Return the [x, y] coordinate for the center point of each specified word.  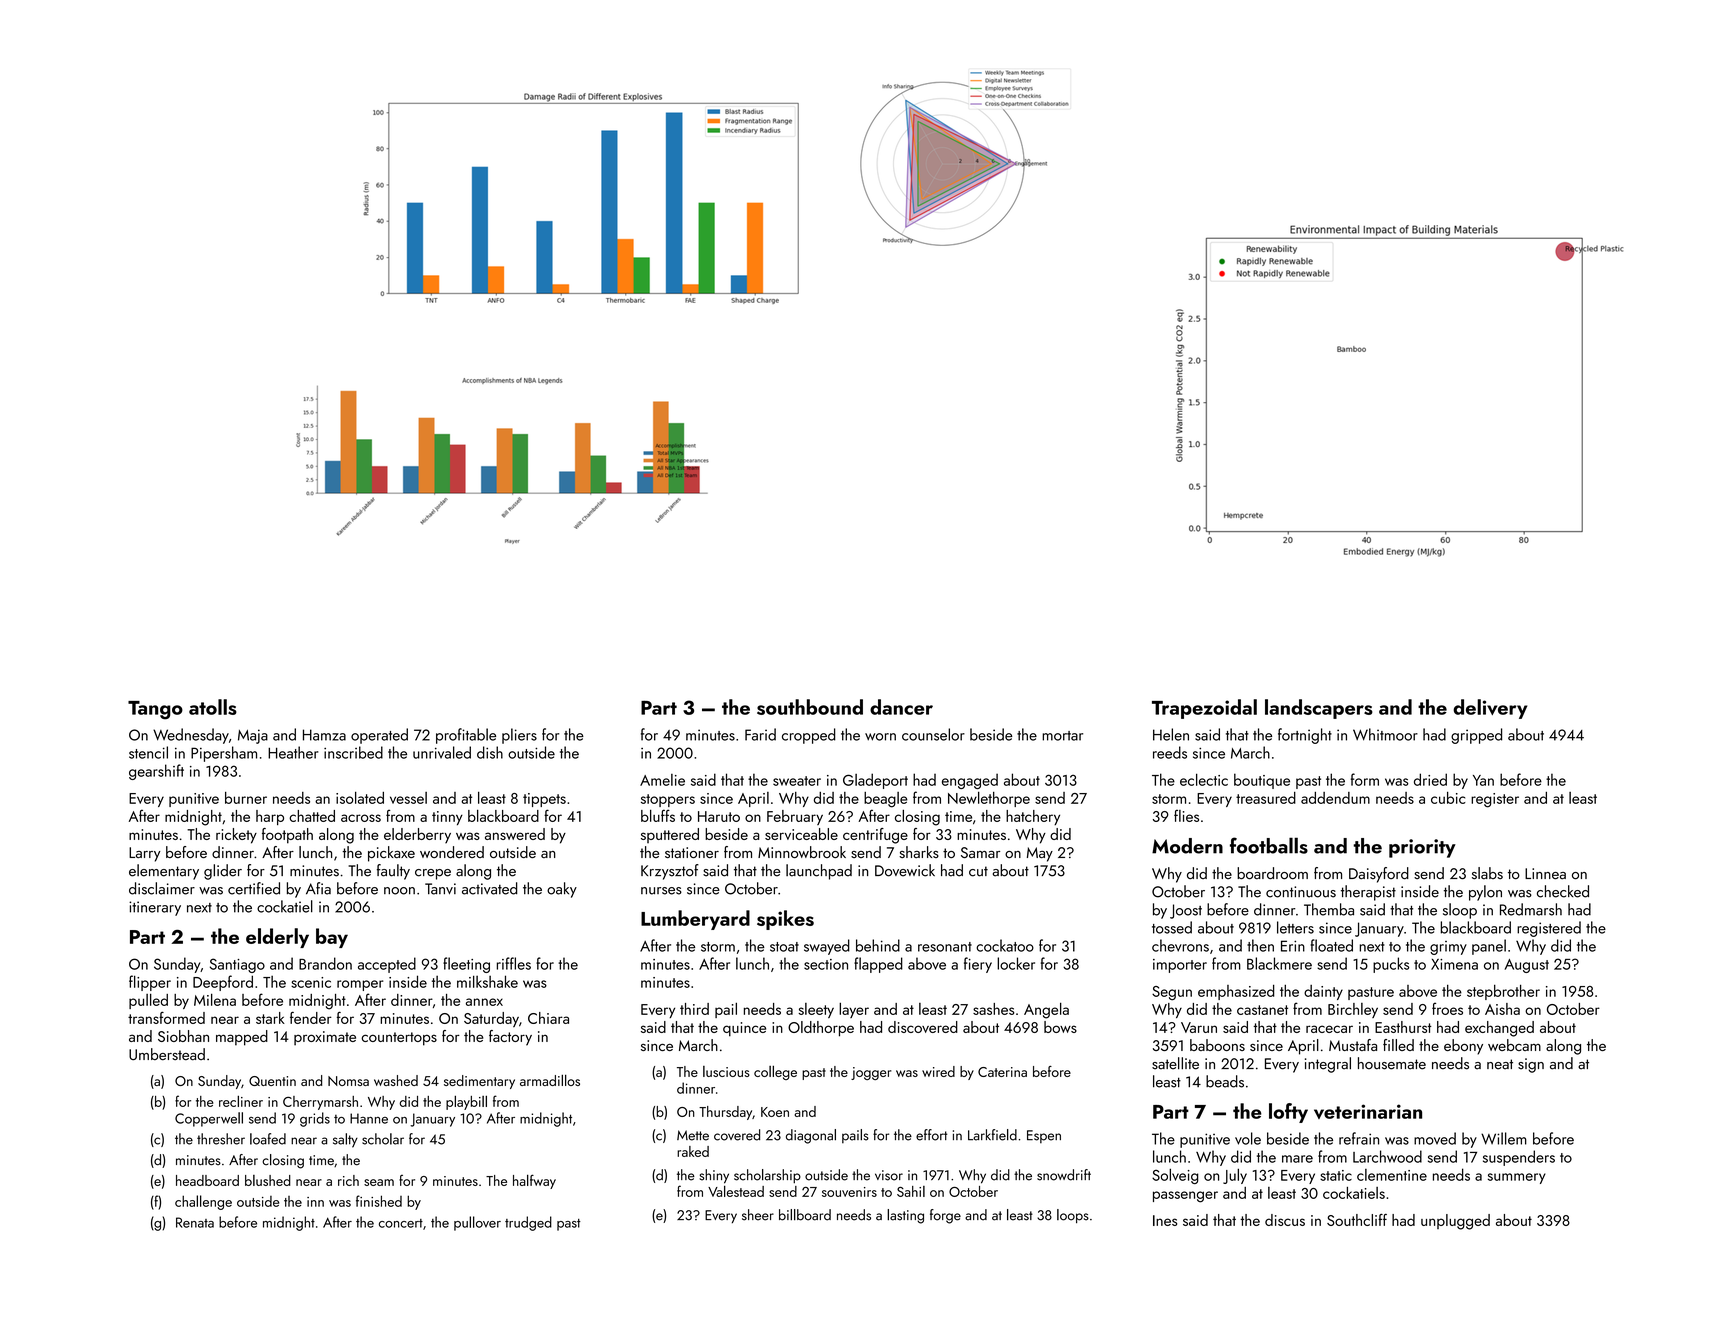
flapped [878, 965]
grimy [1448, 948]
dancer [901, 707]
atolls [213, 707]
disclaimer [162, 888]
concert [401, 1223]
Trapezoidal [1204, 709]
